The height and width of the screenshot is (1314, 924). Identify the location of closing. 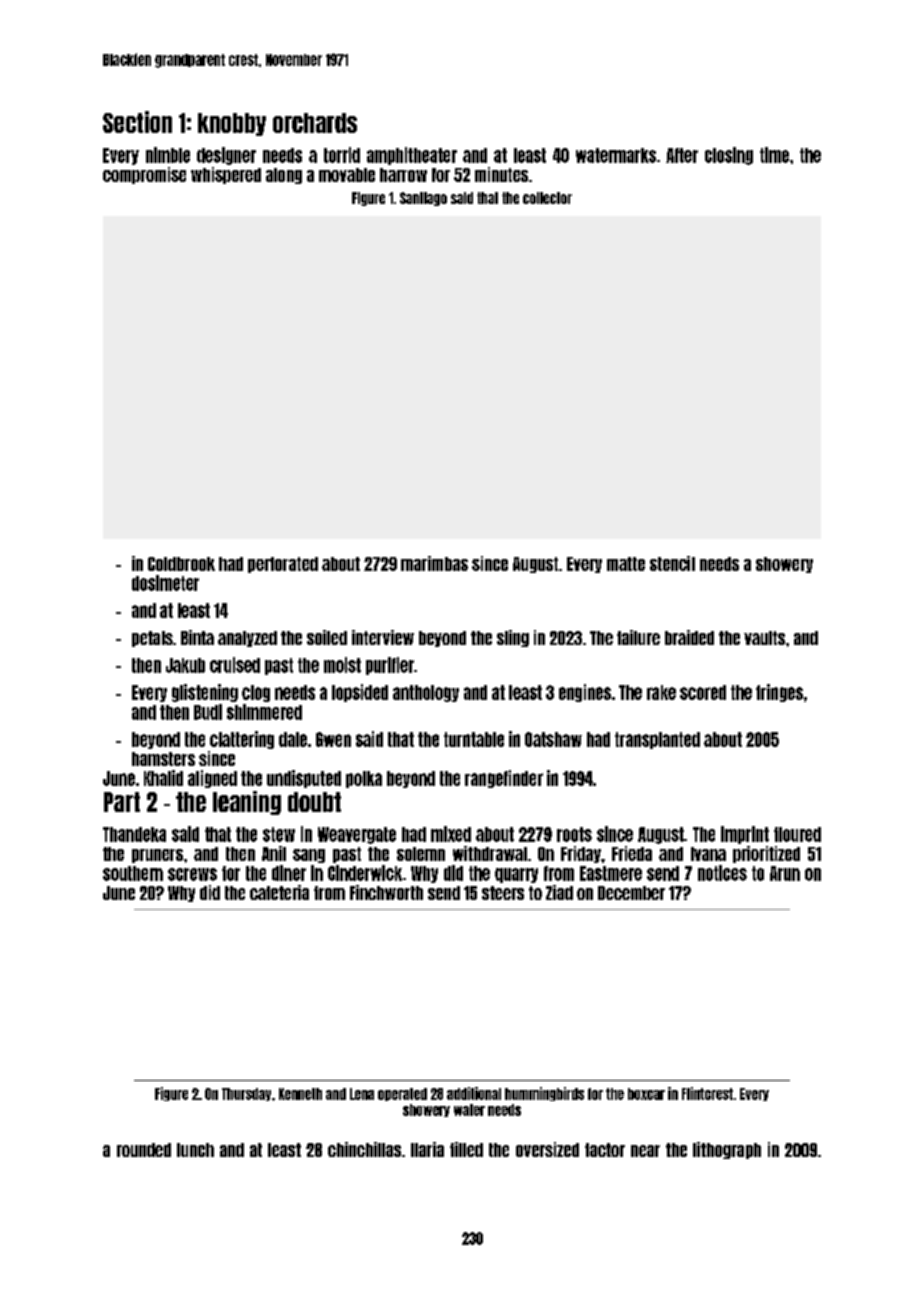
(729, 156).
